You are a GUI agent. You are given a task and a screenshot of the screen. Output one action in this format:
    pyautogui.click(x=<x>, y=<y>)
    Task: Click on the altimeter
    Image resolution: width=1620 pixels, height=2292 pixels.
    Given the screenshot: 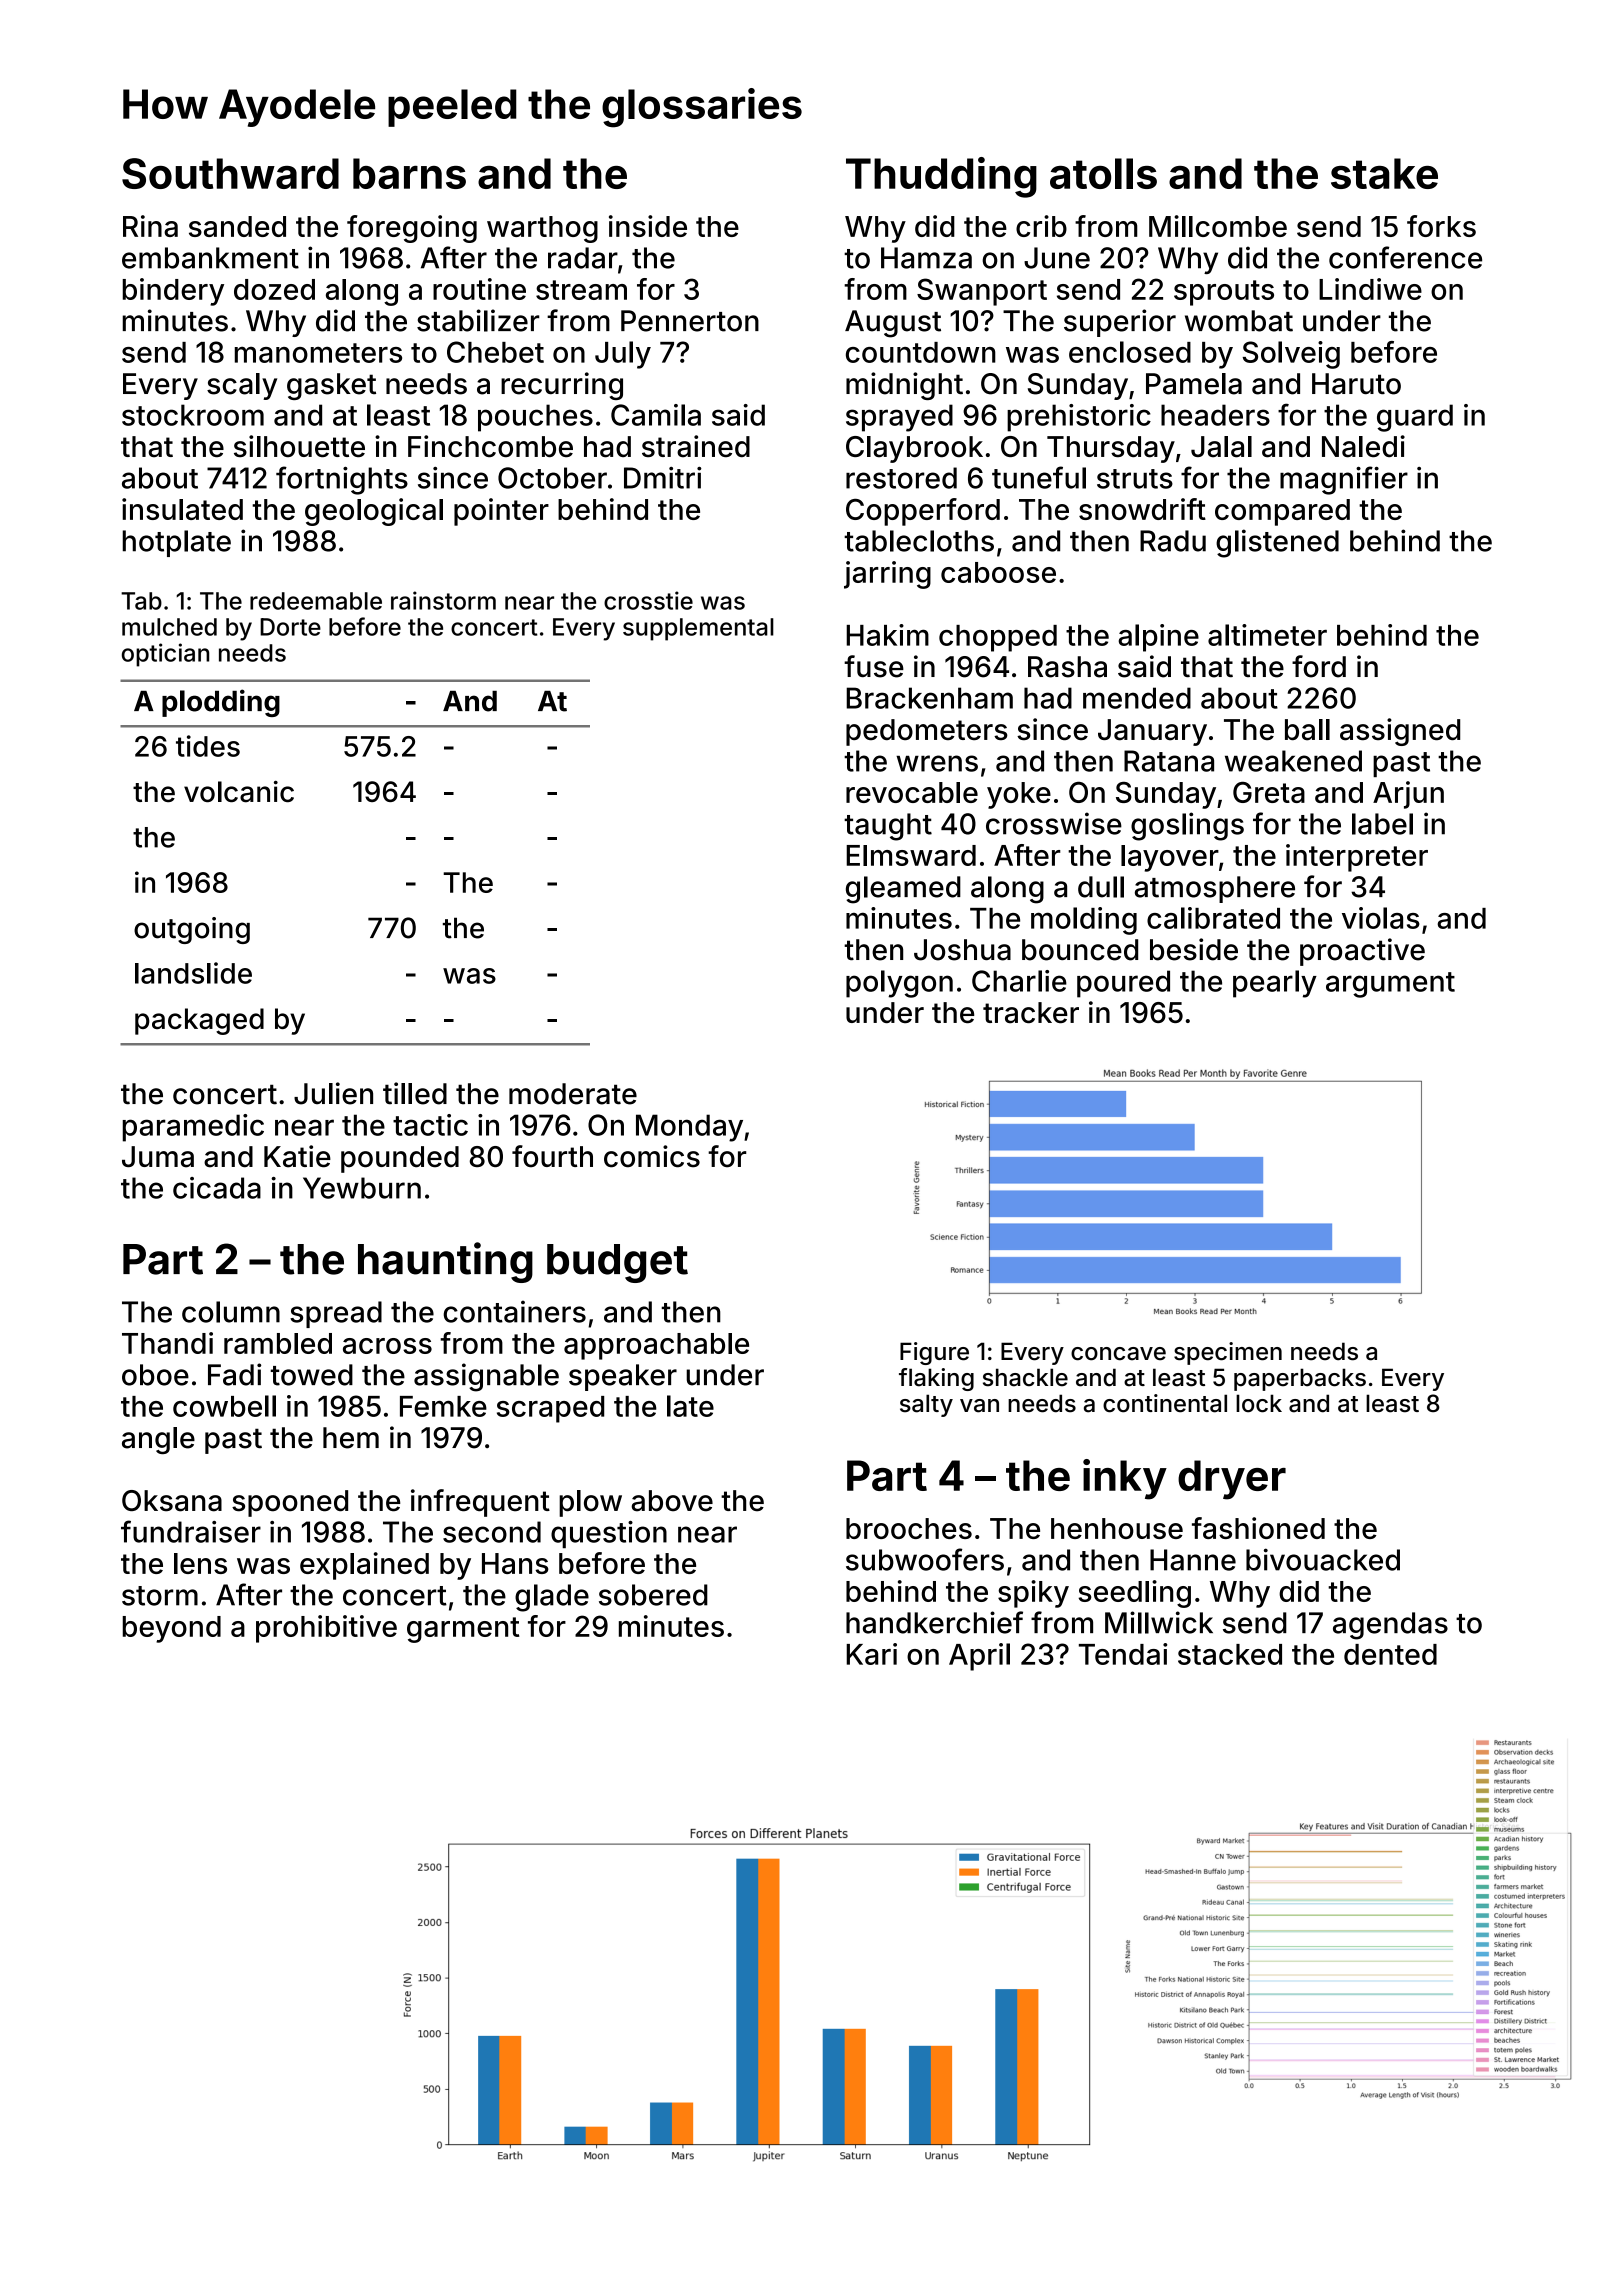 What is the action you would take?
    pyautogui.click(x=1267, y=635)
